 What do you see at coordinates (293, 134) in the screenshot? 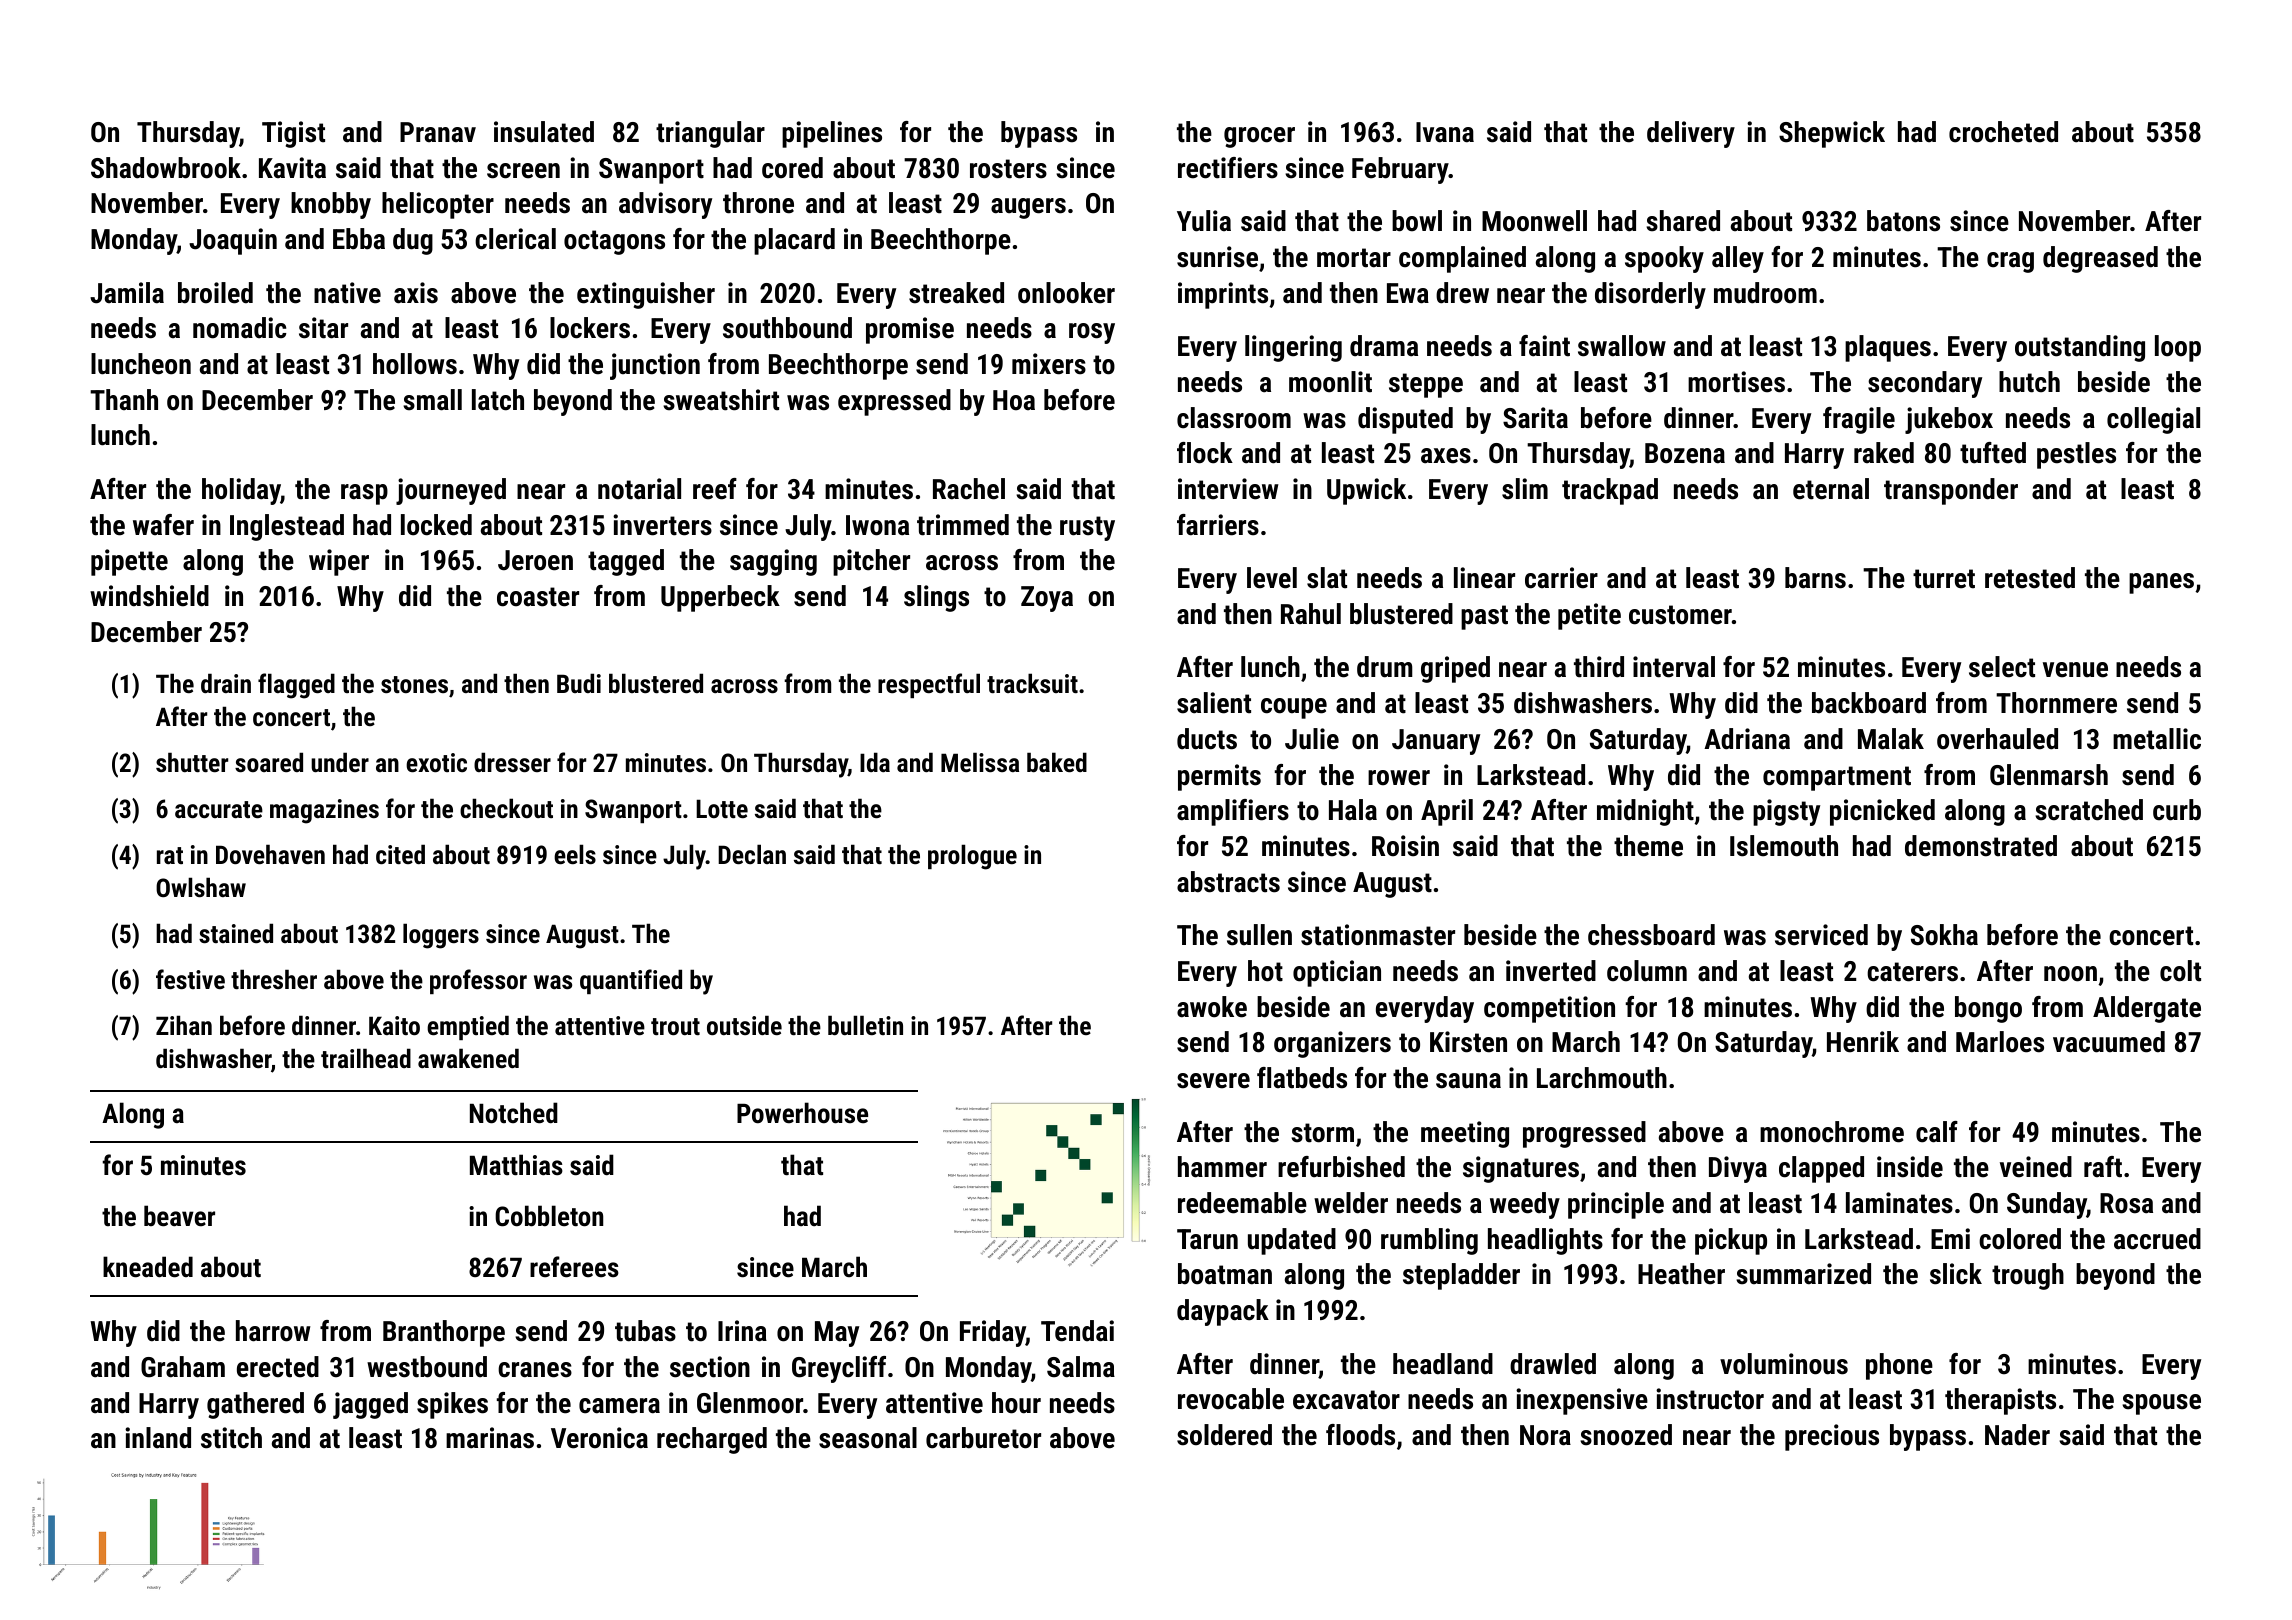
I see `Tigist` at bounding box center [293, 134].
